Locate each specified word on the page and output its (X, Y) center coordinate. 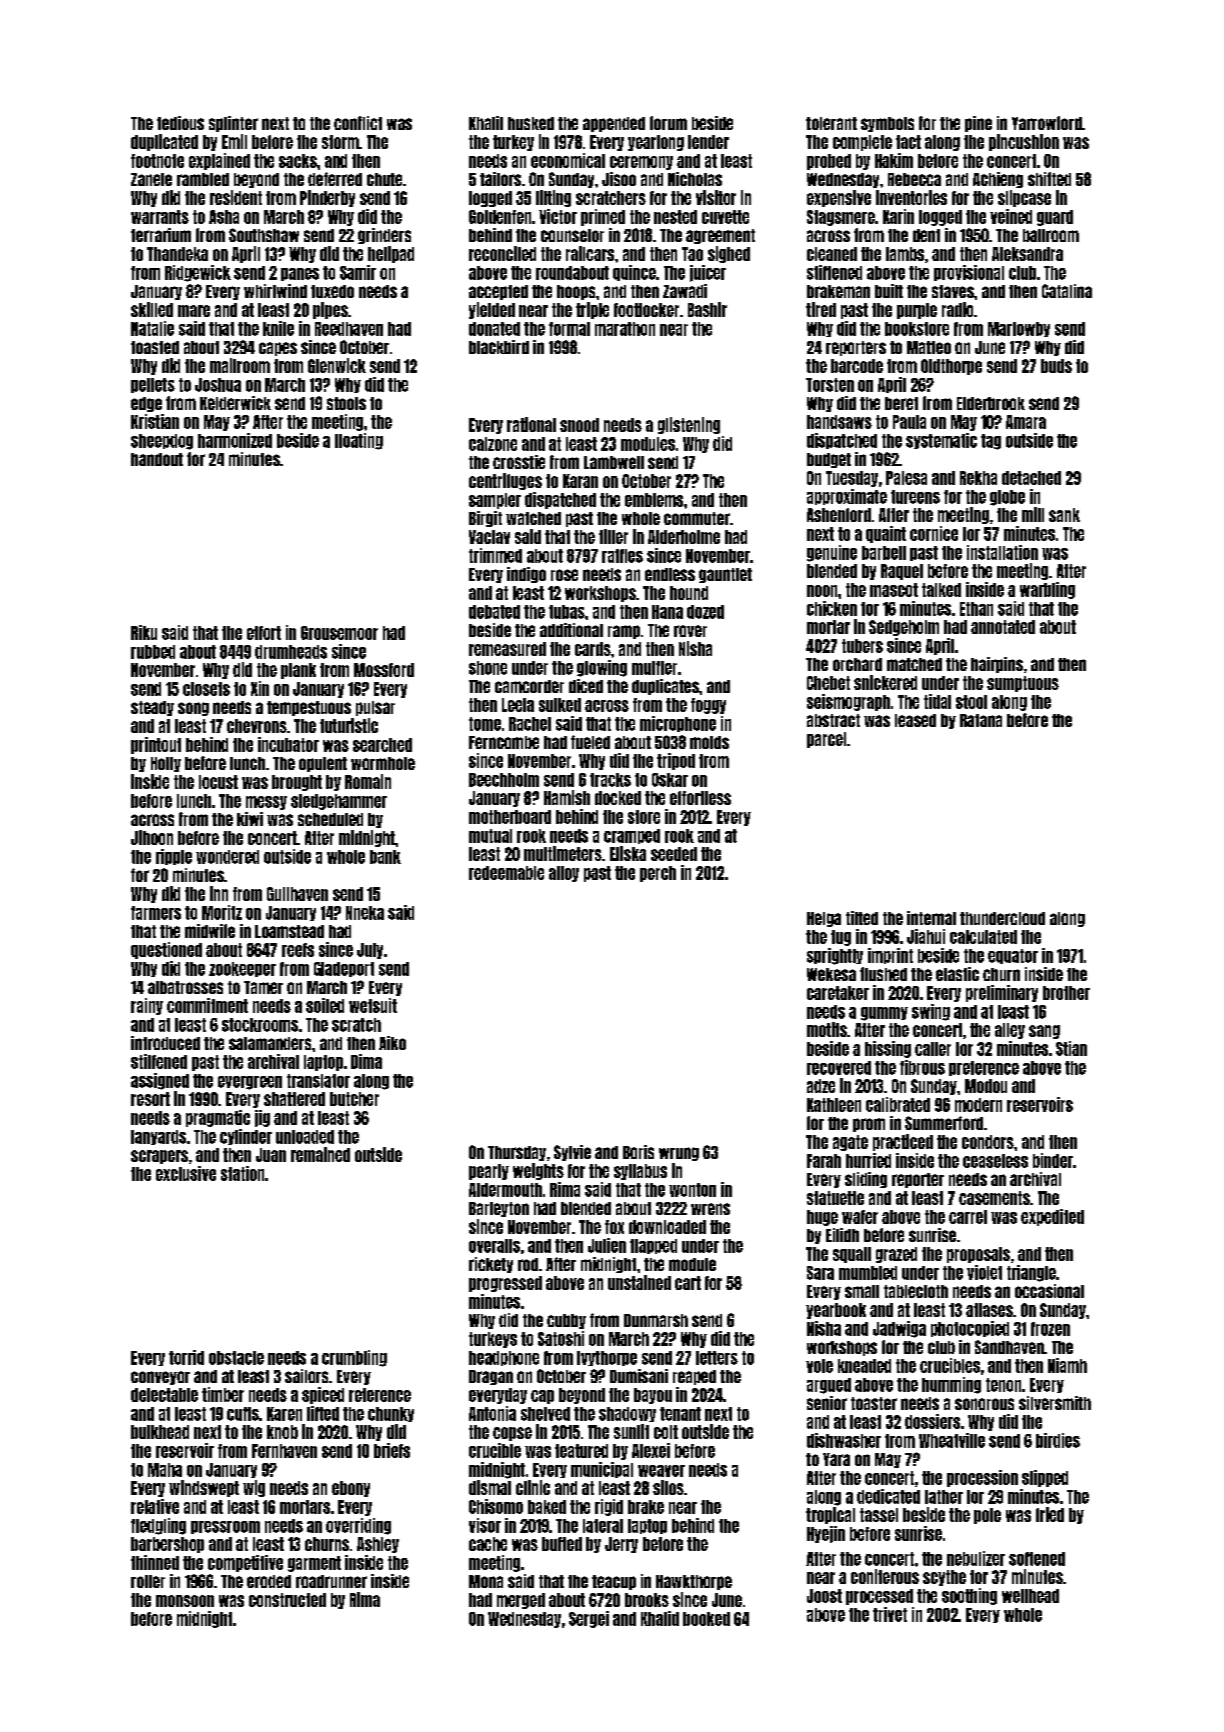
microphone (678, 724)
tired (821, 309)
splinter (233, 124)
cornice (934, 533)
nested (675, 217)
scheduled (330, 819)
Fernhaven (284, 1451)
